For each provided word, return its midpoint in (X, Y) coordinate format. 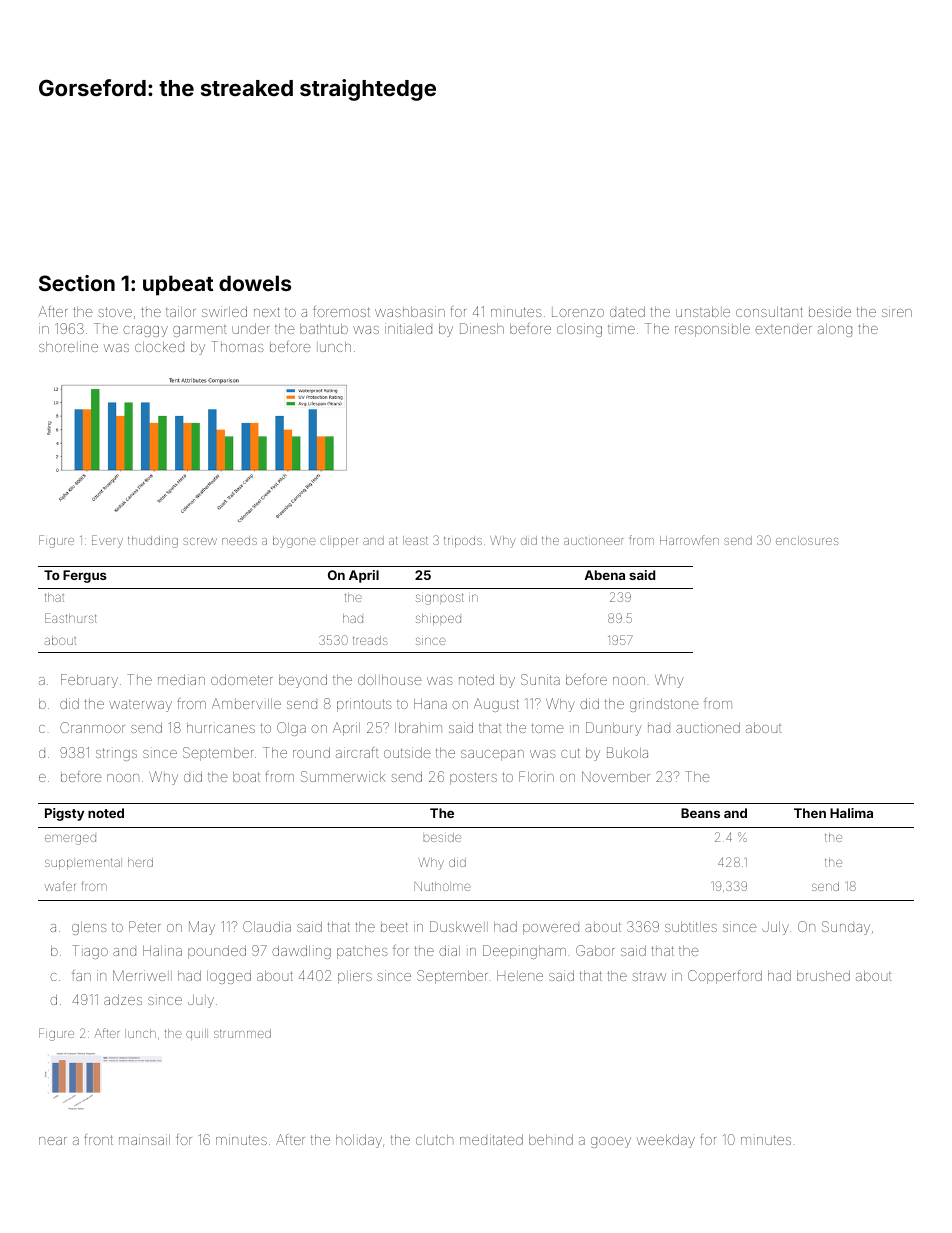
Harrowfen (689, 540)
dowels (255, 283)
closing (579, 330)
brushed (823, 975)
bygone (294, 542)
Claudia (267, 926)
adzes (123, 999)
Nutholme (442, 886)
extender (783, 329)
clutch (434, 1140)
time (621, 328)
